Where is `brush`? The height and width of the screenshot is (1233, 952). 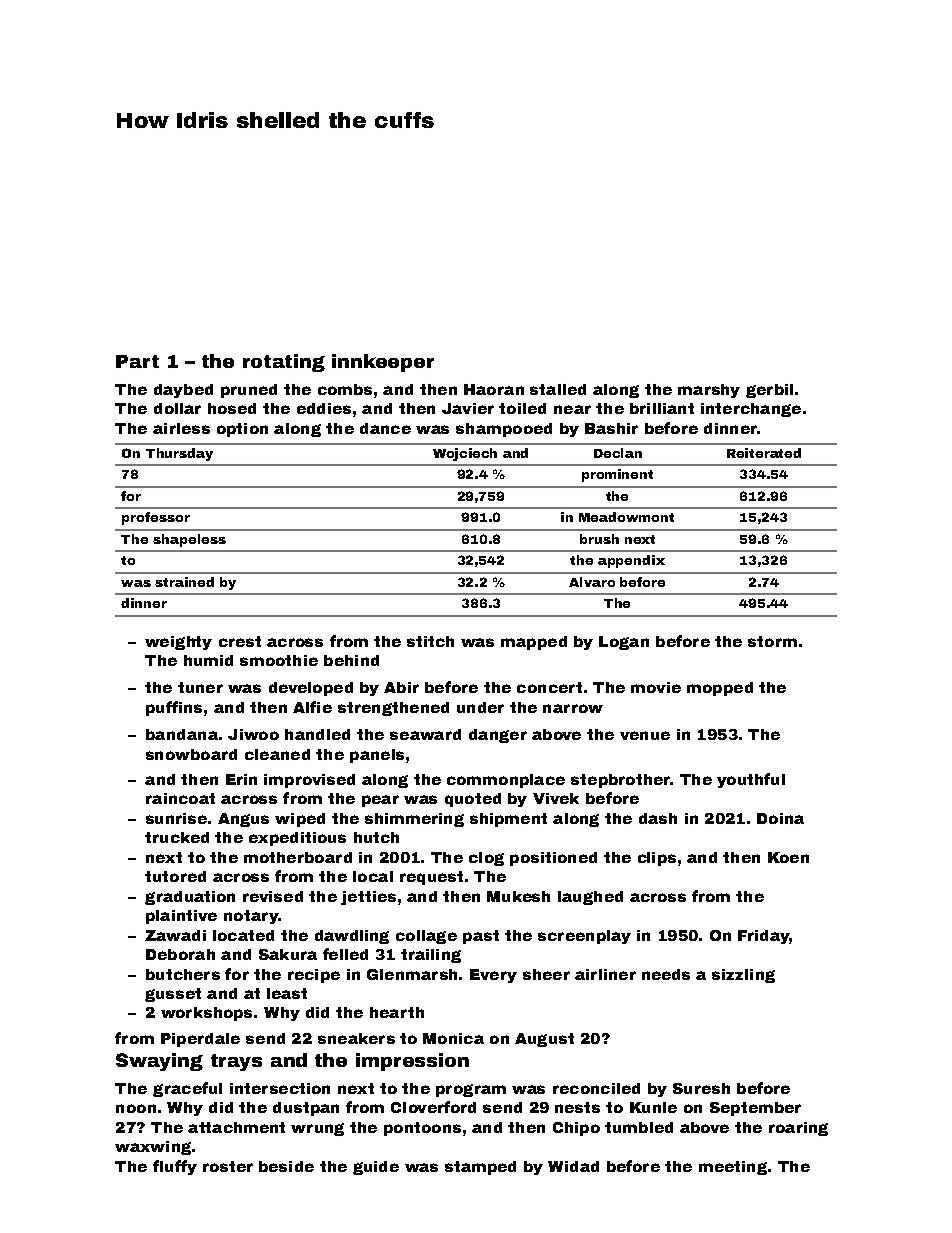 brush is located at coordinates (599, 539).
